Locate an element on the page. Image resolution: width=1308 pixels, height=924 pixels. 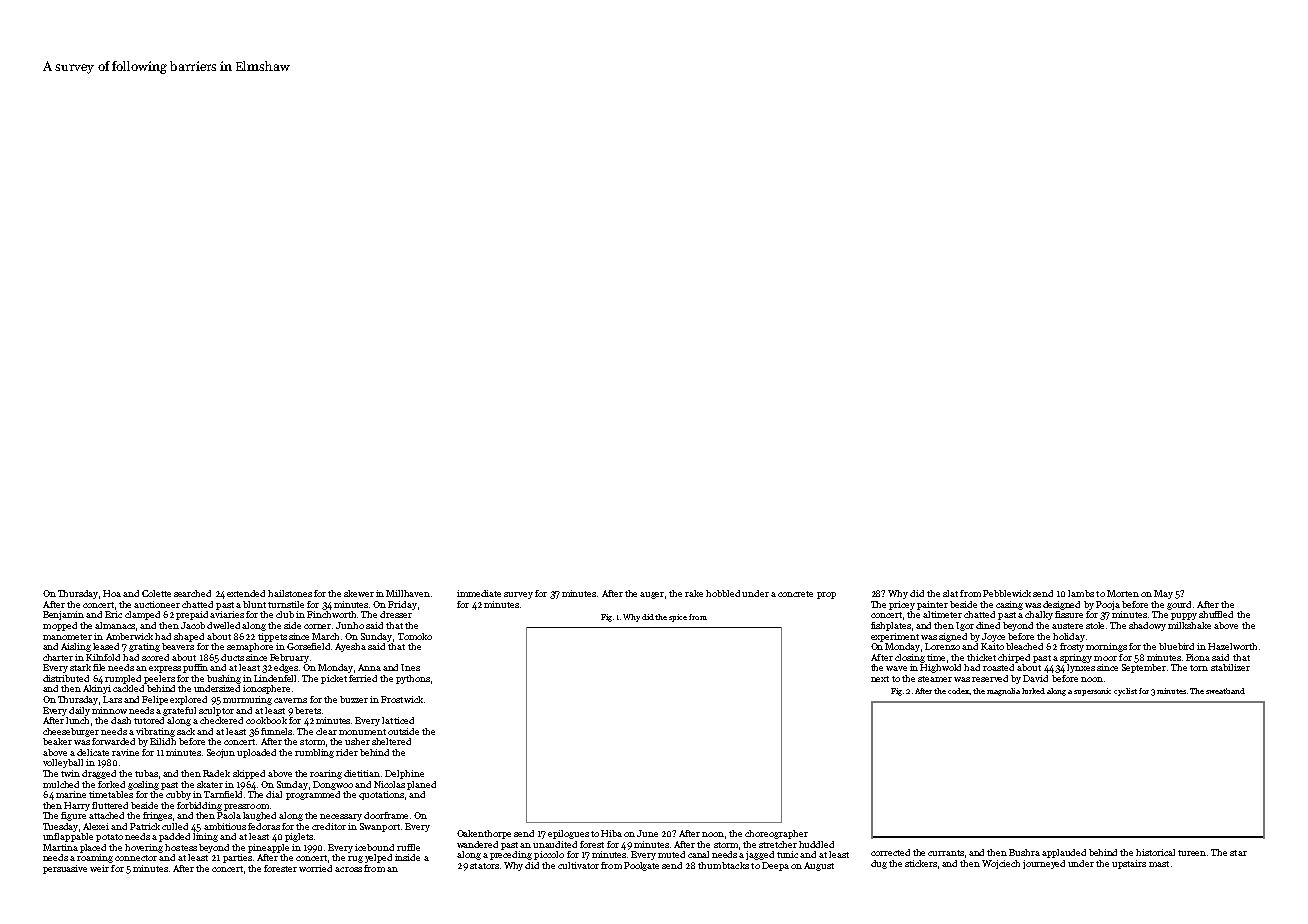
cyclist is located at coordinates (1125, 692).
